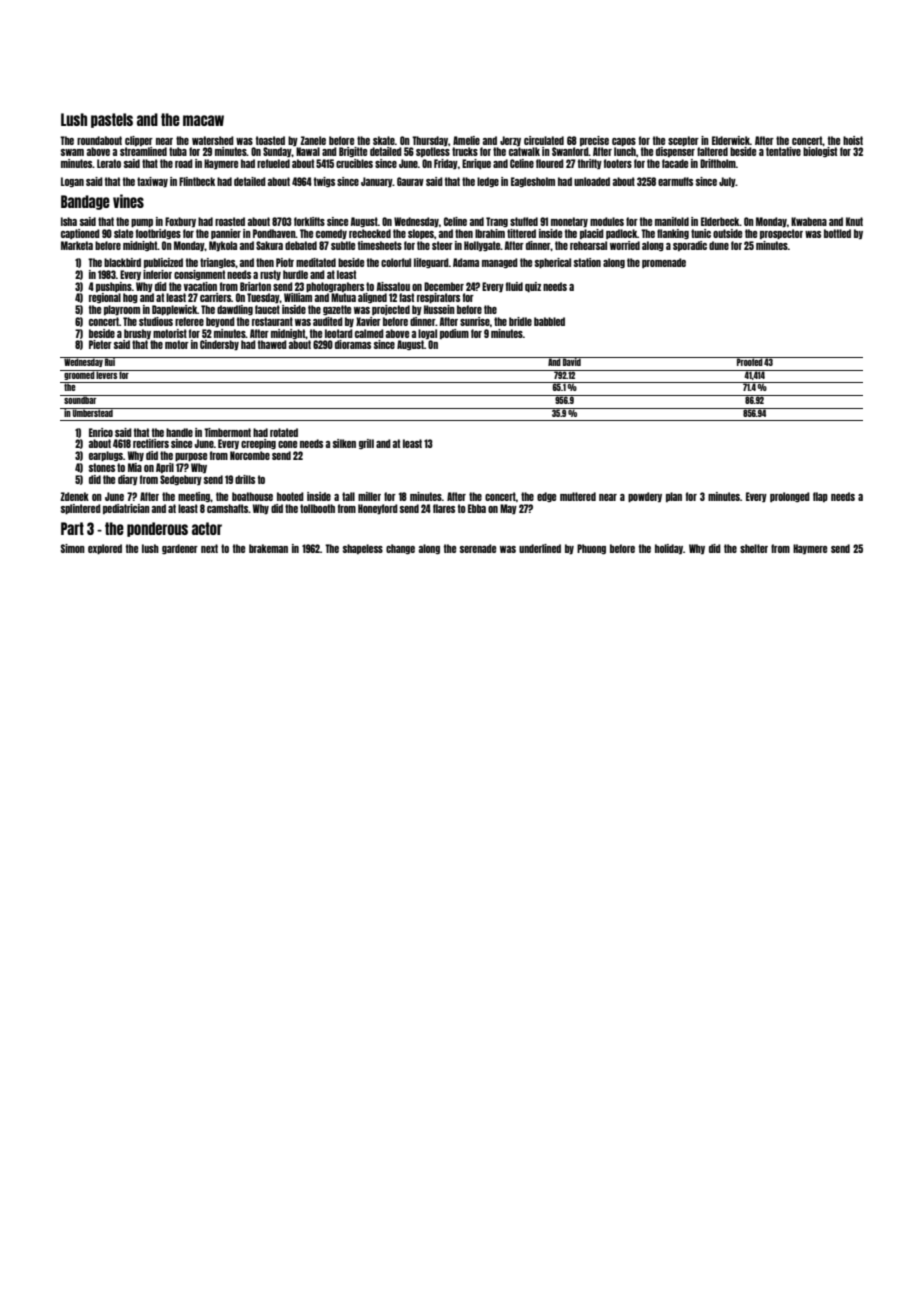 Image resolution: width=924 pixels, height=1308 pixels. Describe the element at coordinates (594, 141) in the screenshot. I see `precise` at that location.
